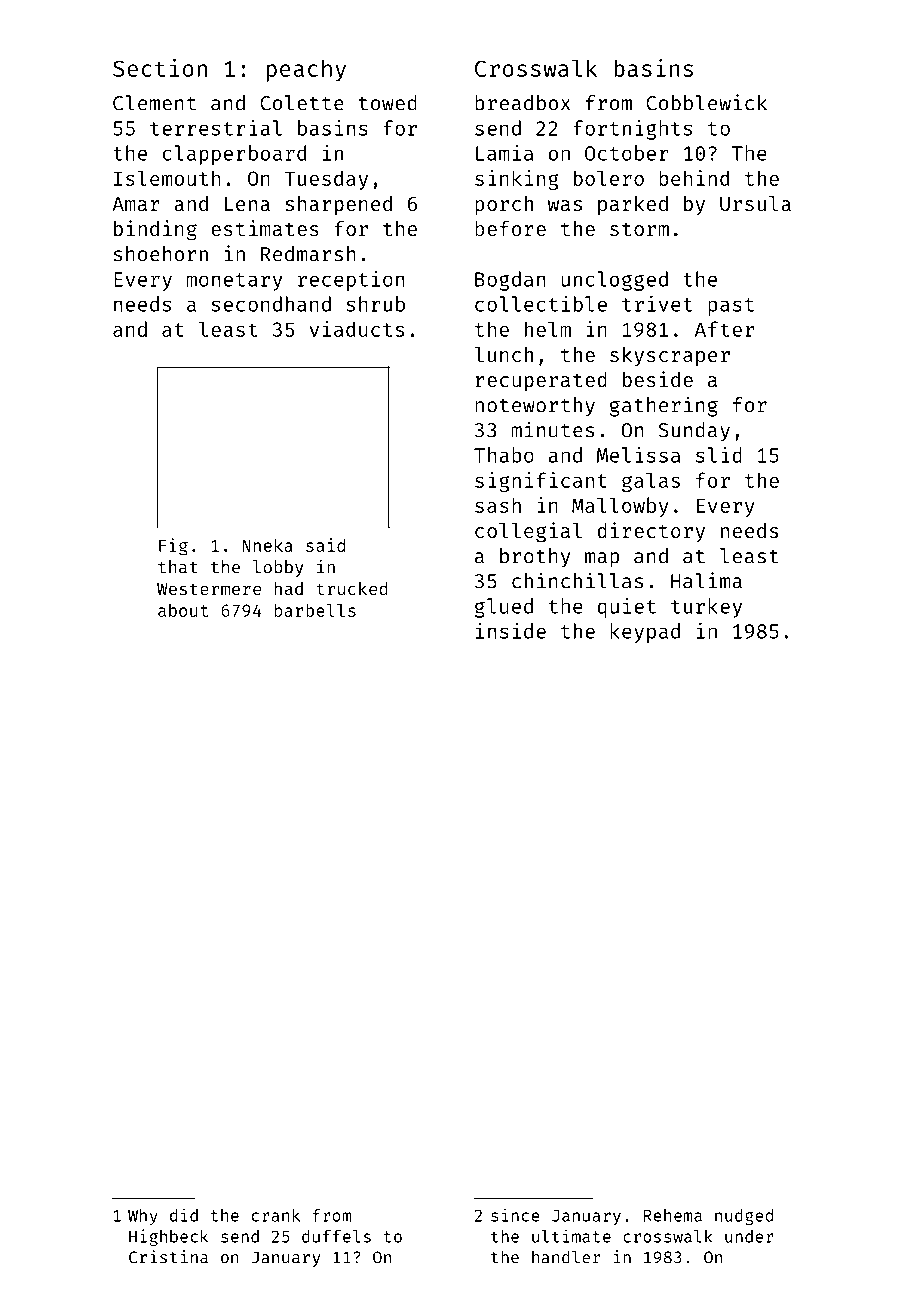 This screenshot has height=1316, width=908. What do you see at coordinates (755, 203) in the screenshot?
I see `Ursula` at bounding box center [755, 203].
